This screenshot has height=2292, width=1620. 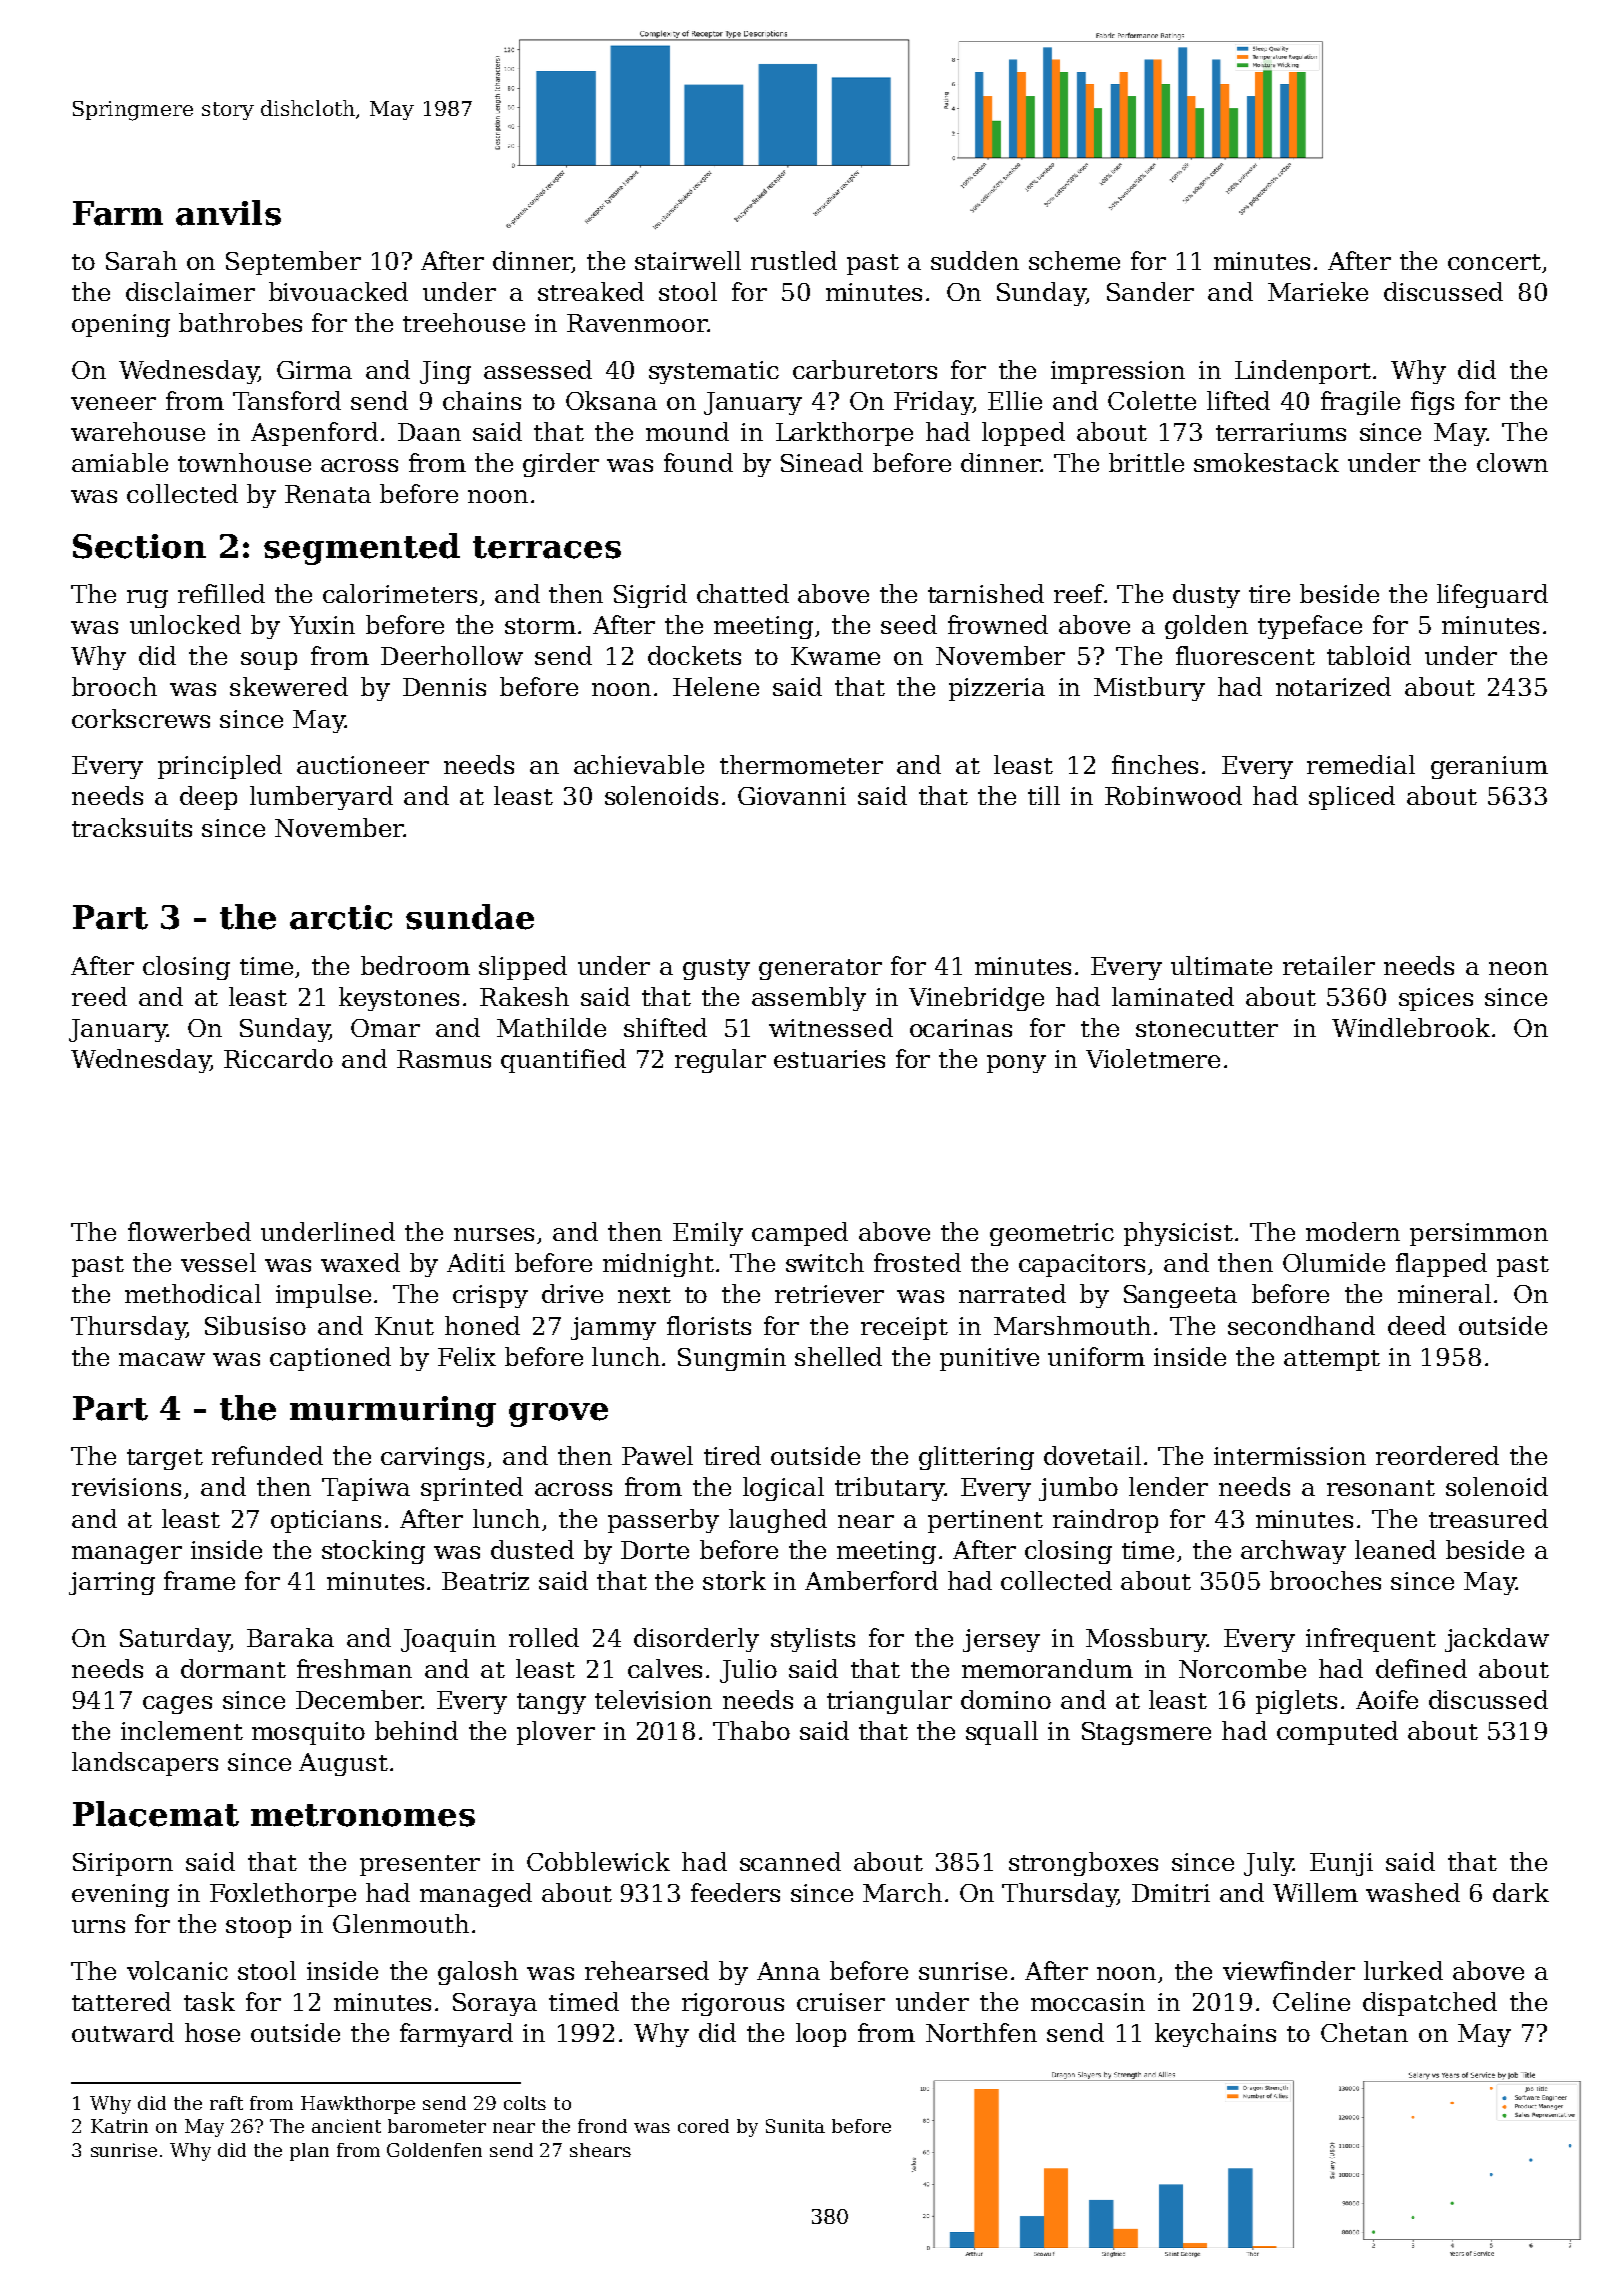 What do you see at coordinates (795, 2126) in the screenshot?
I see `Sunita` at bounding box center [795, 2126].
